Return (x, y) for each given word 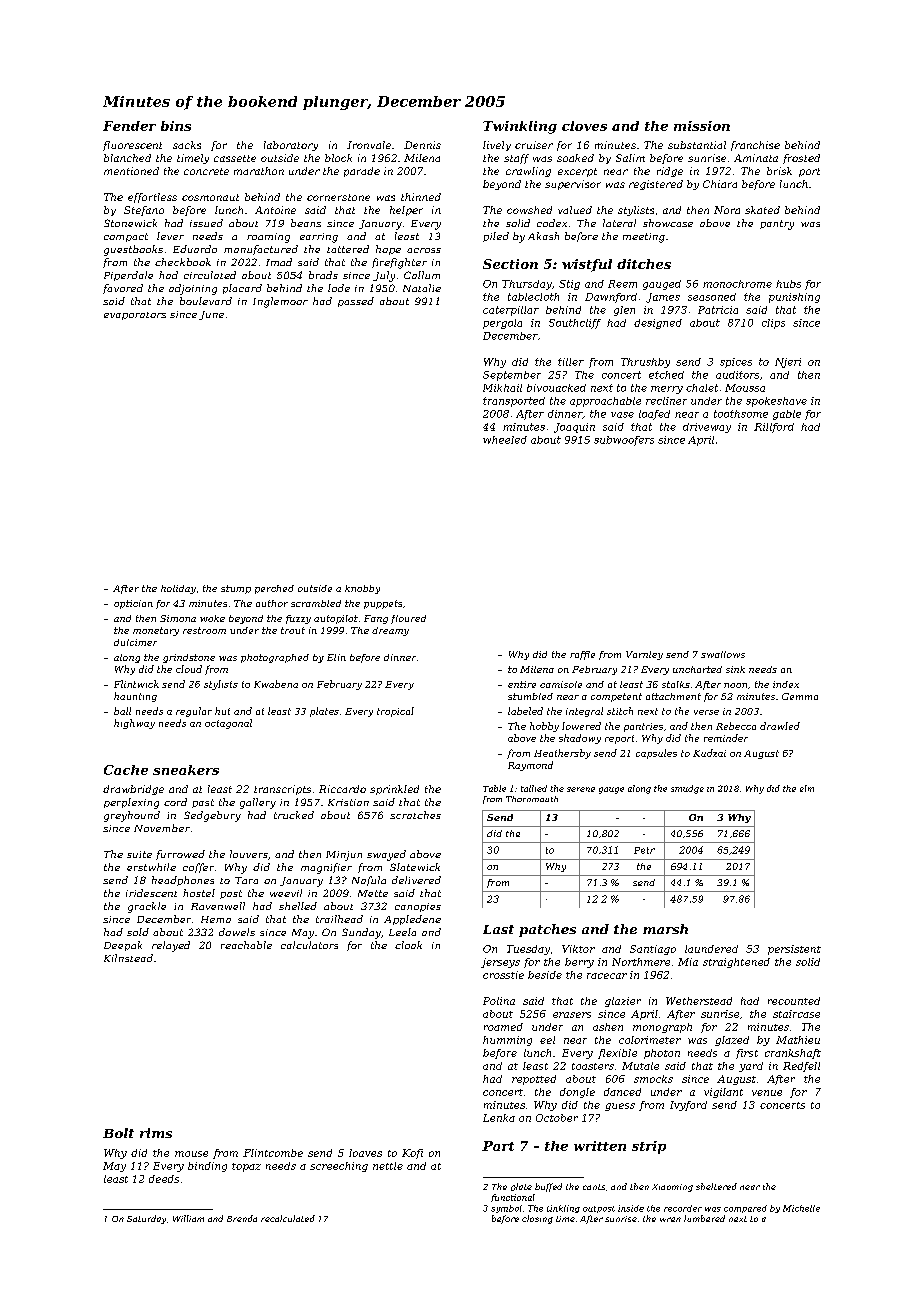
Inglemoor (280, 302)
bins (176, 126)
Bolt (118, 1133)
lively (497, 146)
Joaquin (574, 428)
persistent (794, 950)
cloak (408, 945)
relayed (171, 946)
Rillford (774, 428)
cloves (584, 126)
